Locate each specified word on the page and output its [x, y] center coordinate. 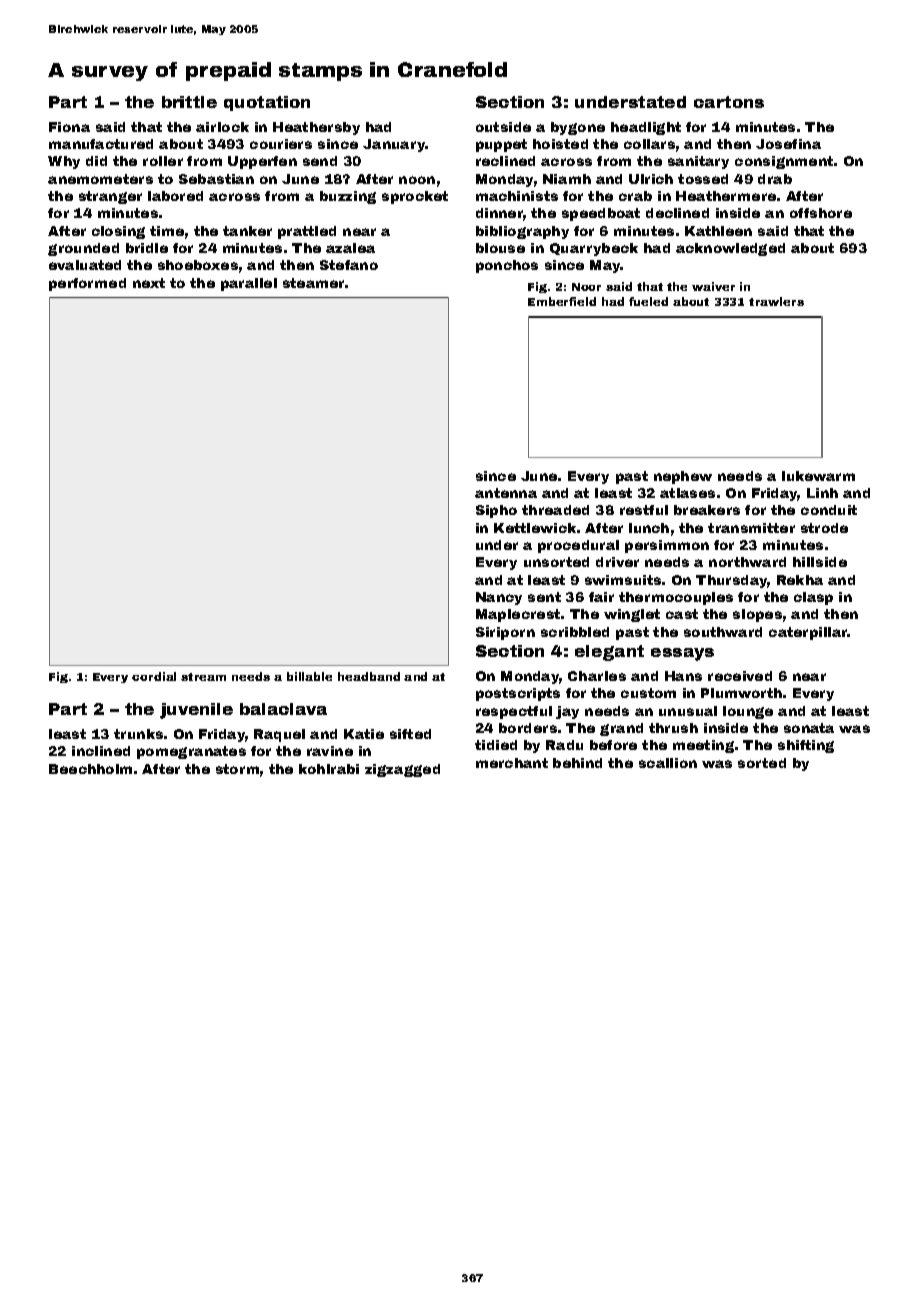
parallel [249, 284]
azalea [350, 248]
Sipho [496, 511]
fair [601, 597]
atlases [687, 493]
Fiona [69, 127]
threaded [555, 510]
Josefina [788, 144]
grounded [83, 249]
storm [237, 769]
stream [203, 677]
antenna [506, 493]
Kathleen [718, 231]
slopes [757, 615]
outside [503, 127]
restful [644, 510]
